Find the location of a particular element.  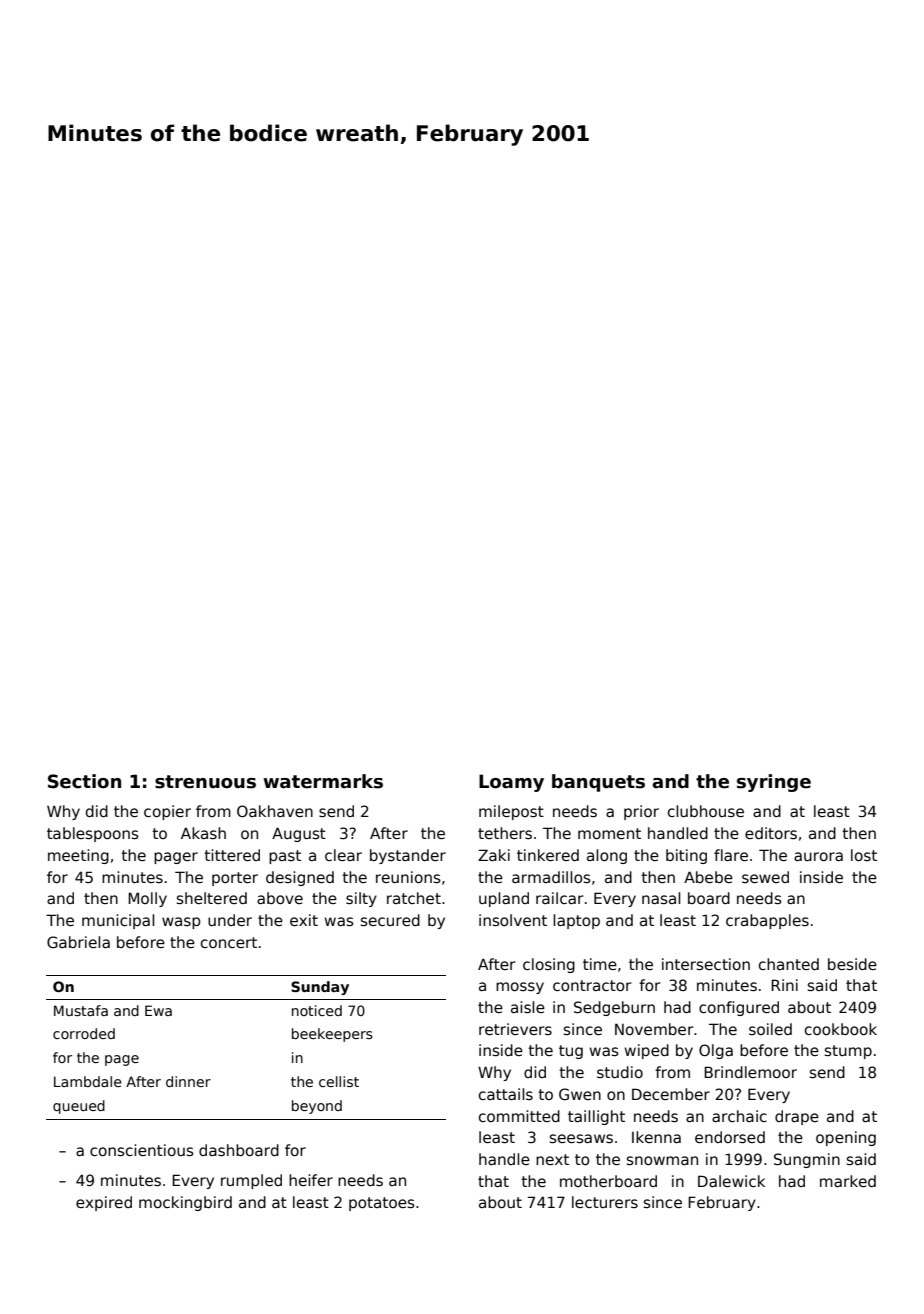

strenuous is located at coordinates (205, 782).
